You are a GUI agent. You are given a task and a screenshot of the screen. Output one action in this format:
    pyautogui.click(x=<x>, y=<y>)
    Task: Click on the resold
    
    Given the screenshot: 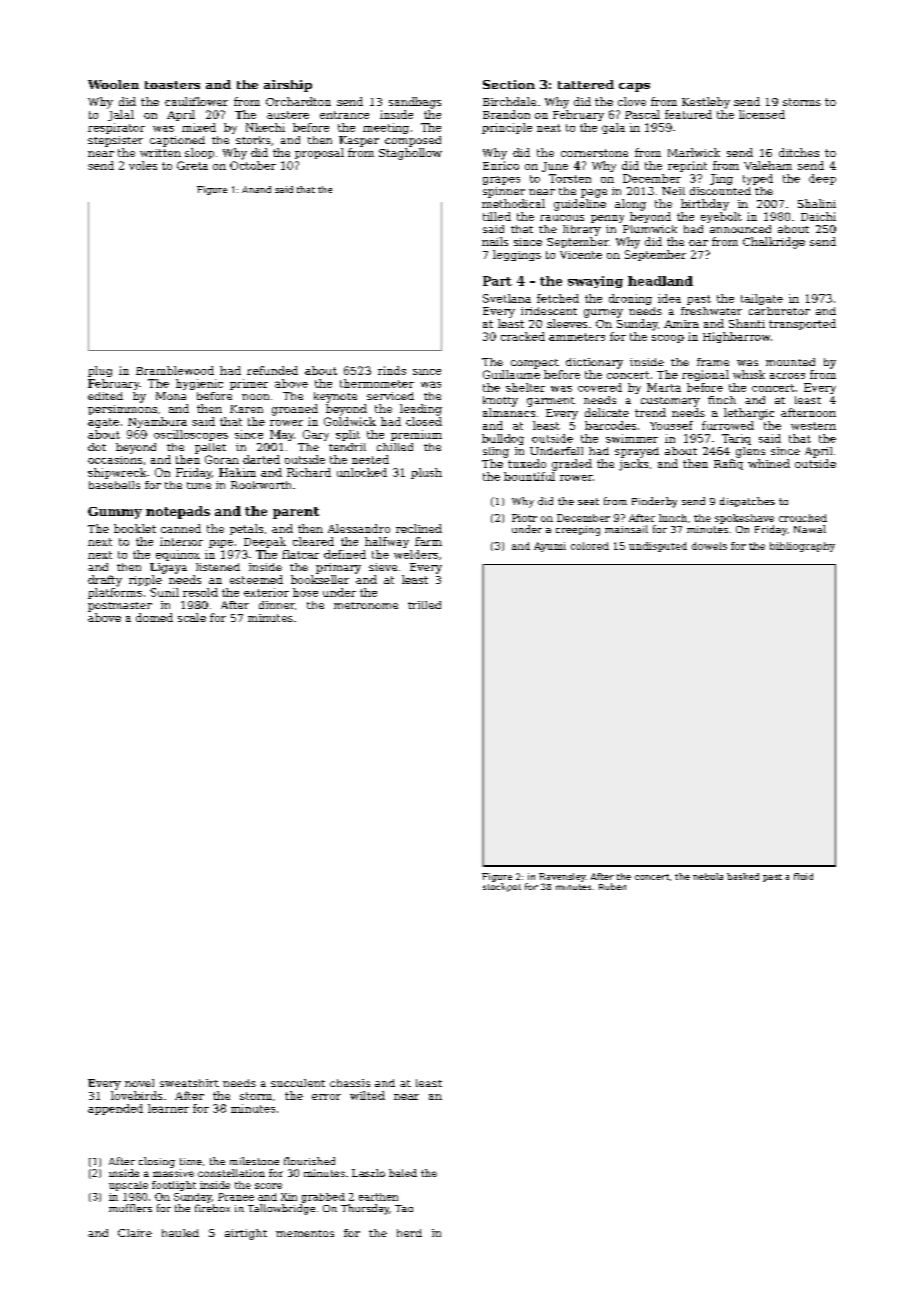 What is the action you would take?
    pyautogui.click(x=200, y=592)
